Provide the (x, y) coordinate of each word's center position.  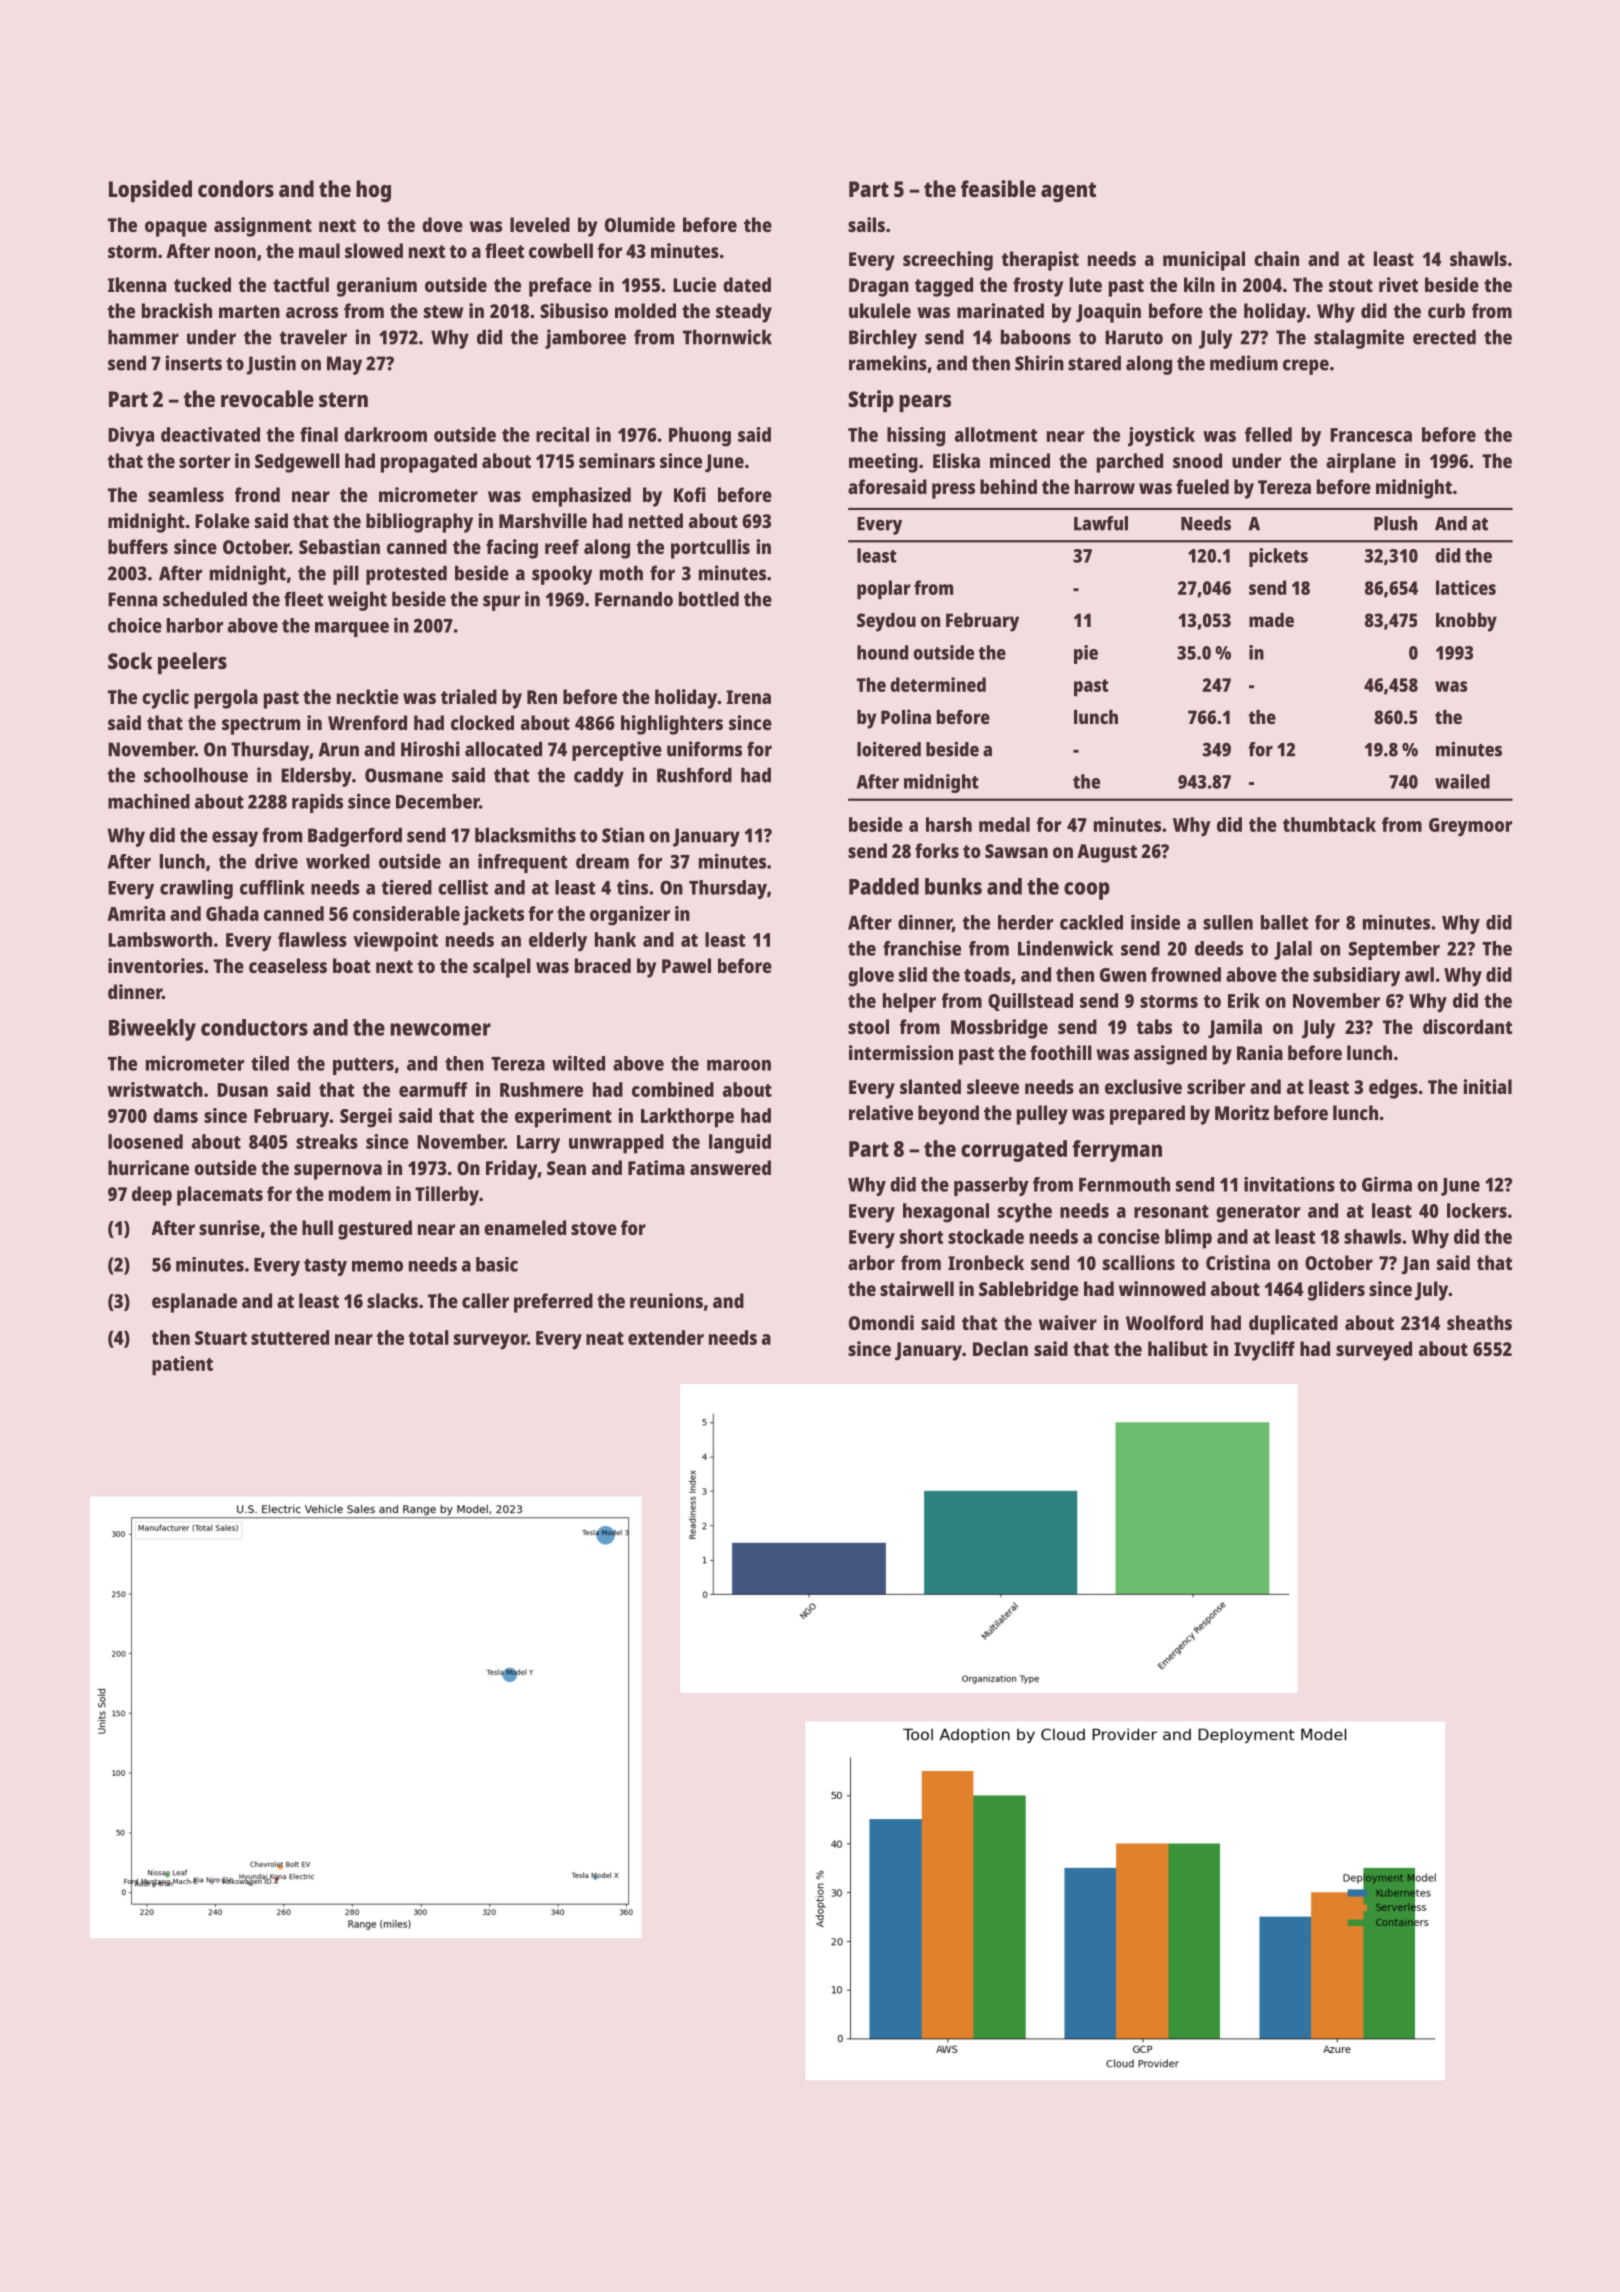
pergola (226, 699)
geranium (377, 287)
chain (1276, 258)
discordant (1467, 1026)
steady (744, 313)
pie (1086, 654)
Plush (1395, 523)
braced (603, 965)
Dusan (242, 1090)
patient (182, 1366)
